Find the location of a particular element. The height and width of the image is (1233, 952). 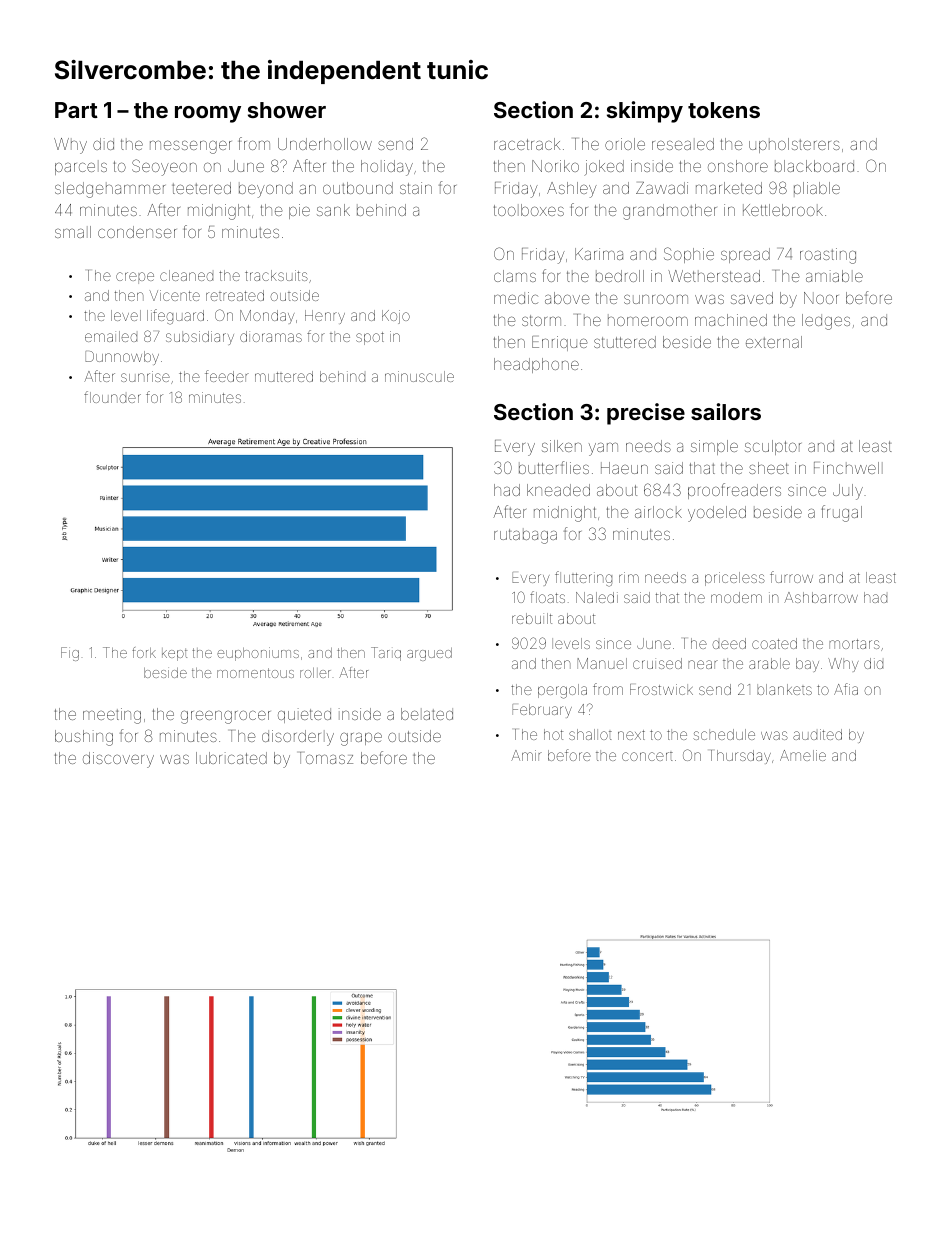

sailors is located at coordinates (726, 411).
